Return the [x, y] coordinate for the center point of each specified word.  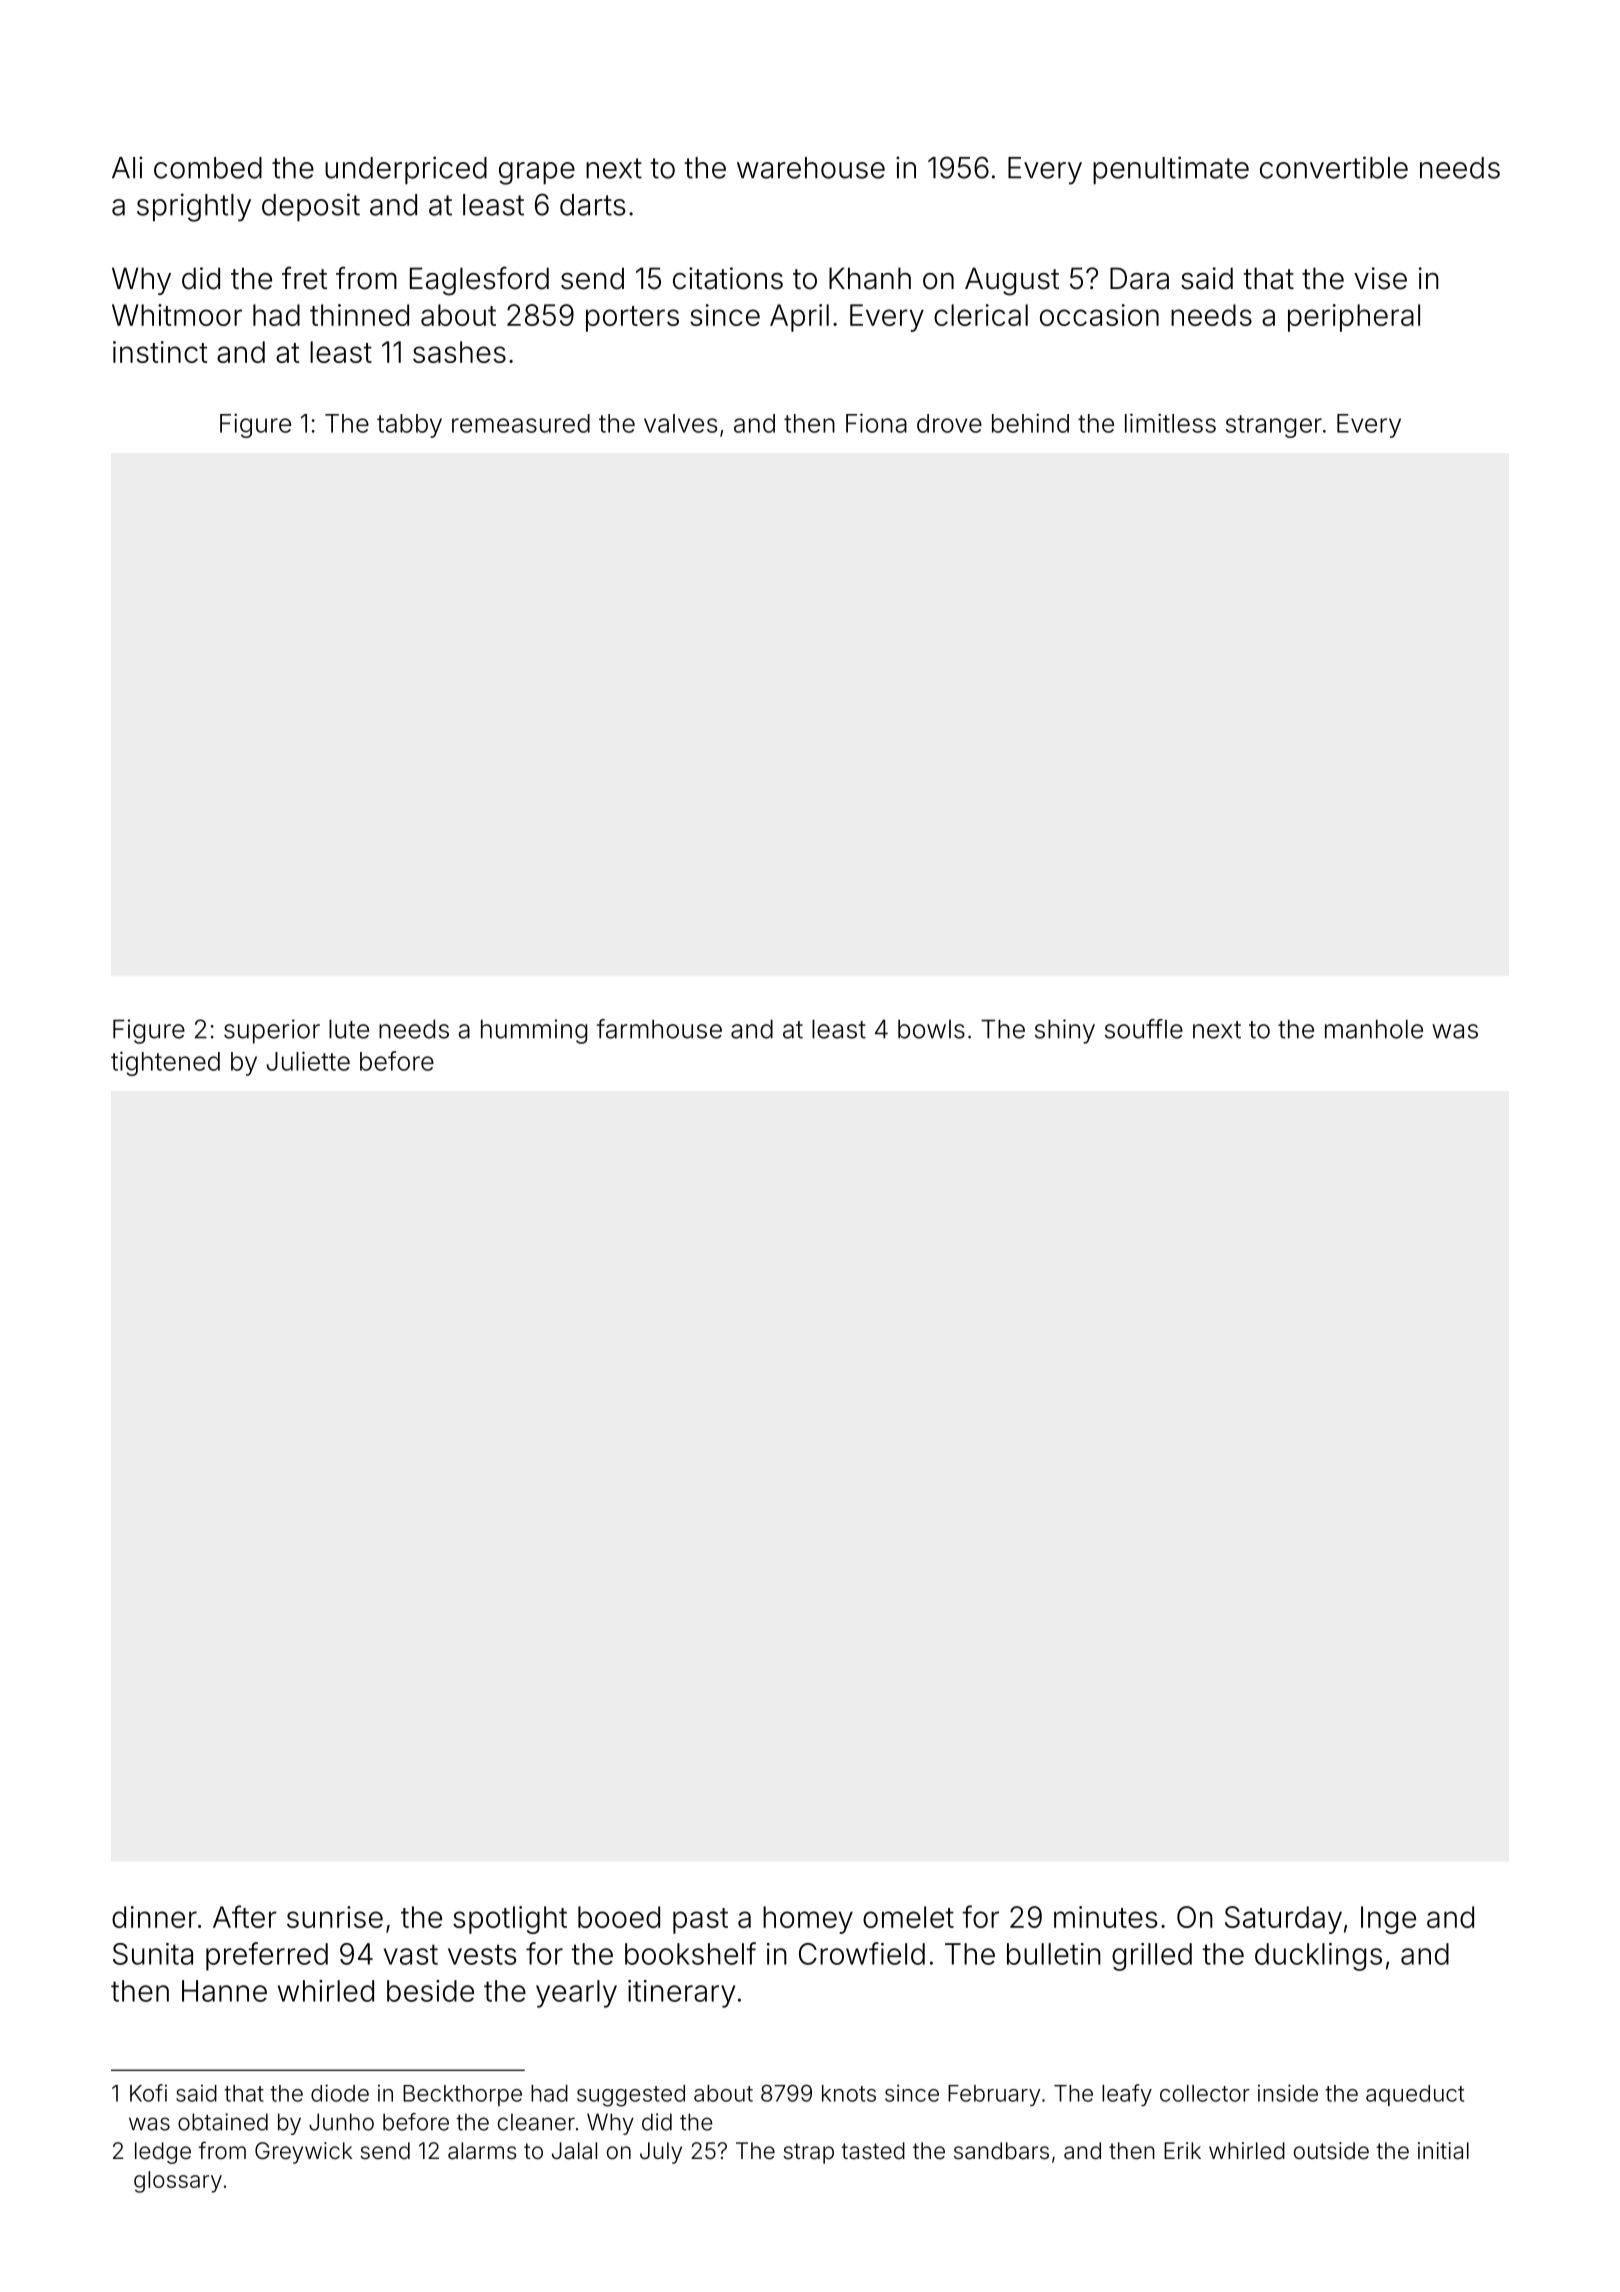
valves [680, 423]
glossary [178, 2182]
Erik [1182, 2150]
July [661, 2153]
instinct [160, 352]
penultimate [1171, 170]
